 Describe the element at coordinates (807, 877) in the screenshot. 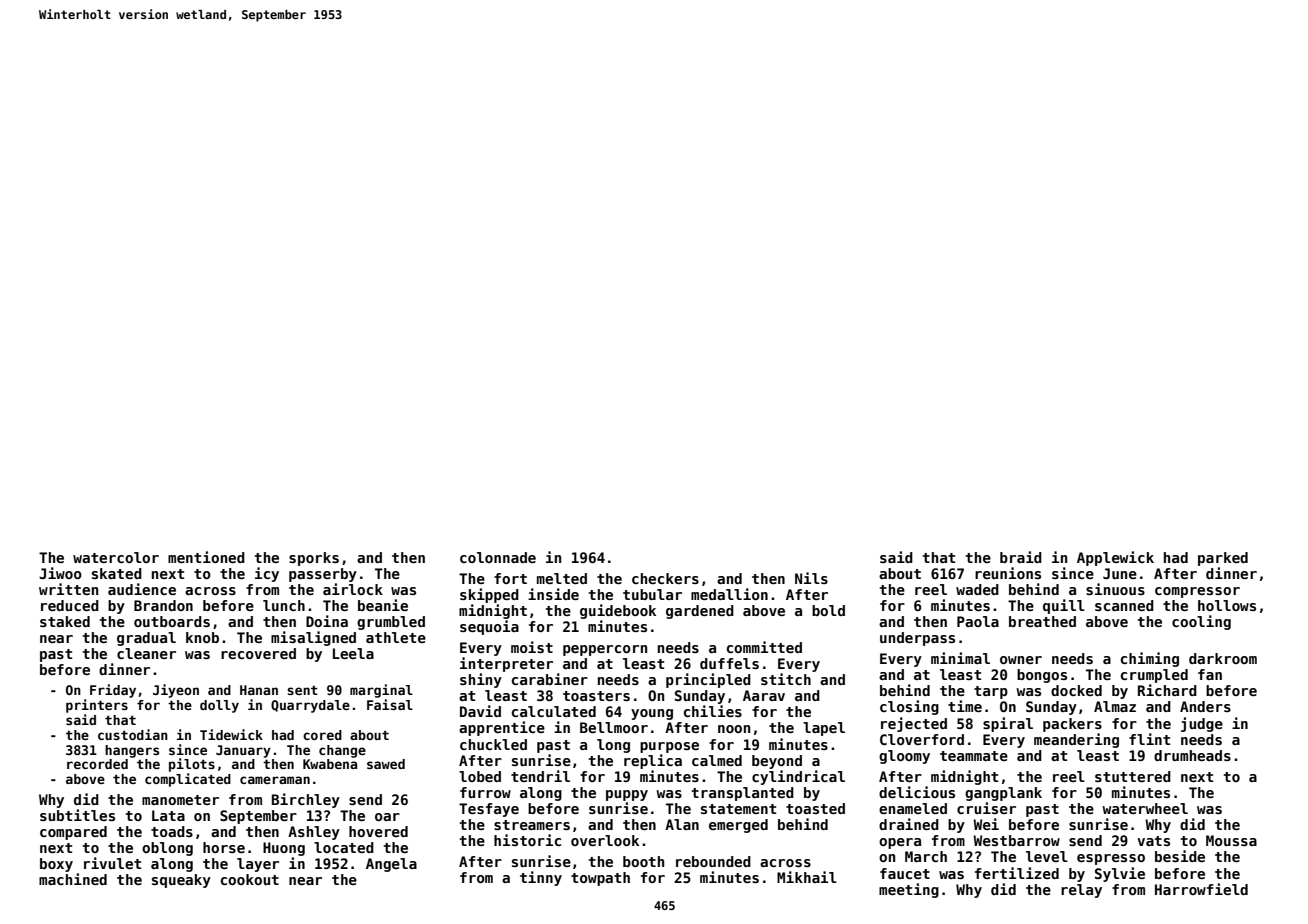

I see `Mikhail` at that location.
